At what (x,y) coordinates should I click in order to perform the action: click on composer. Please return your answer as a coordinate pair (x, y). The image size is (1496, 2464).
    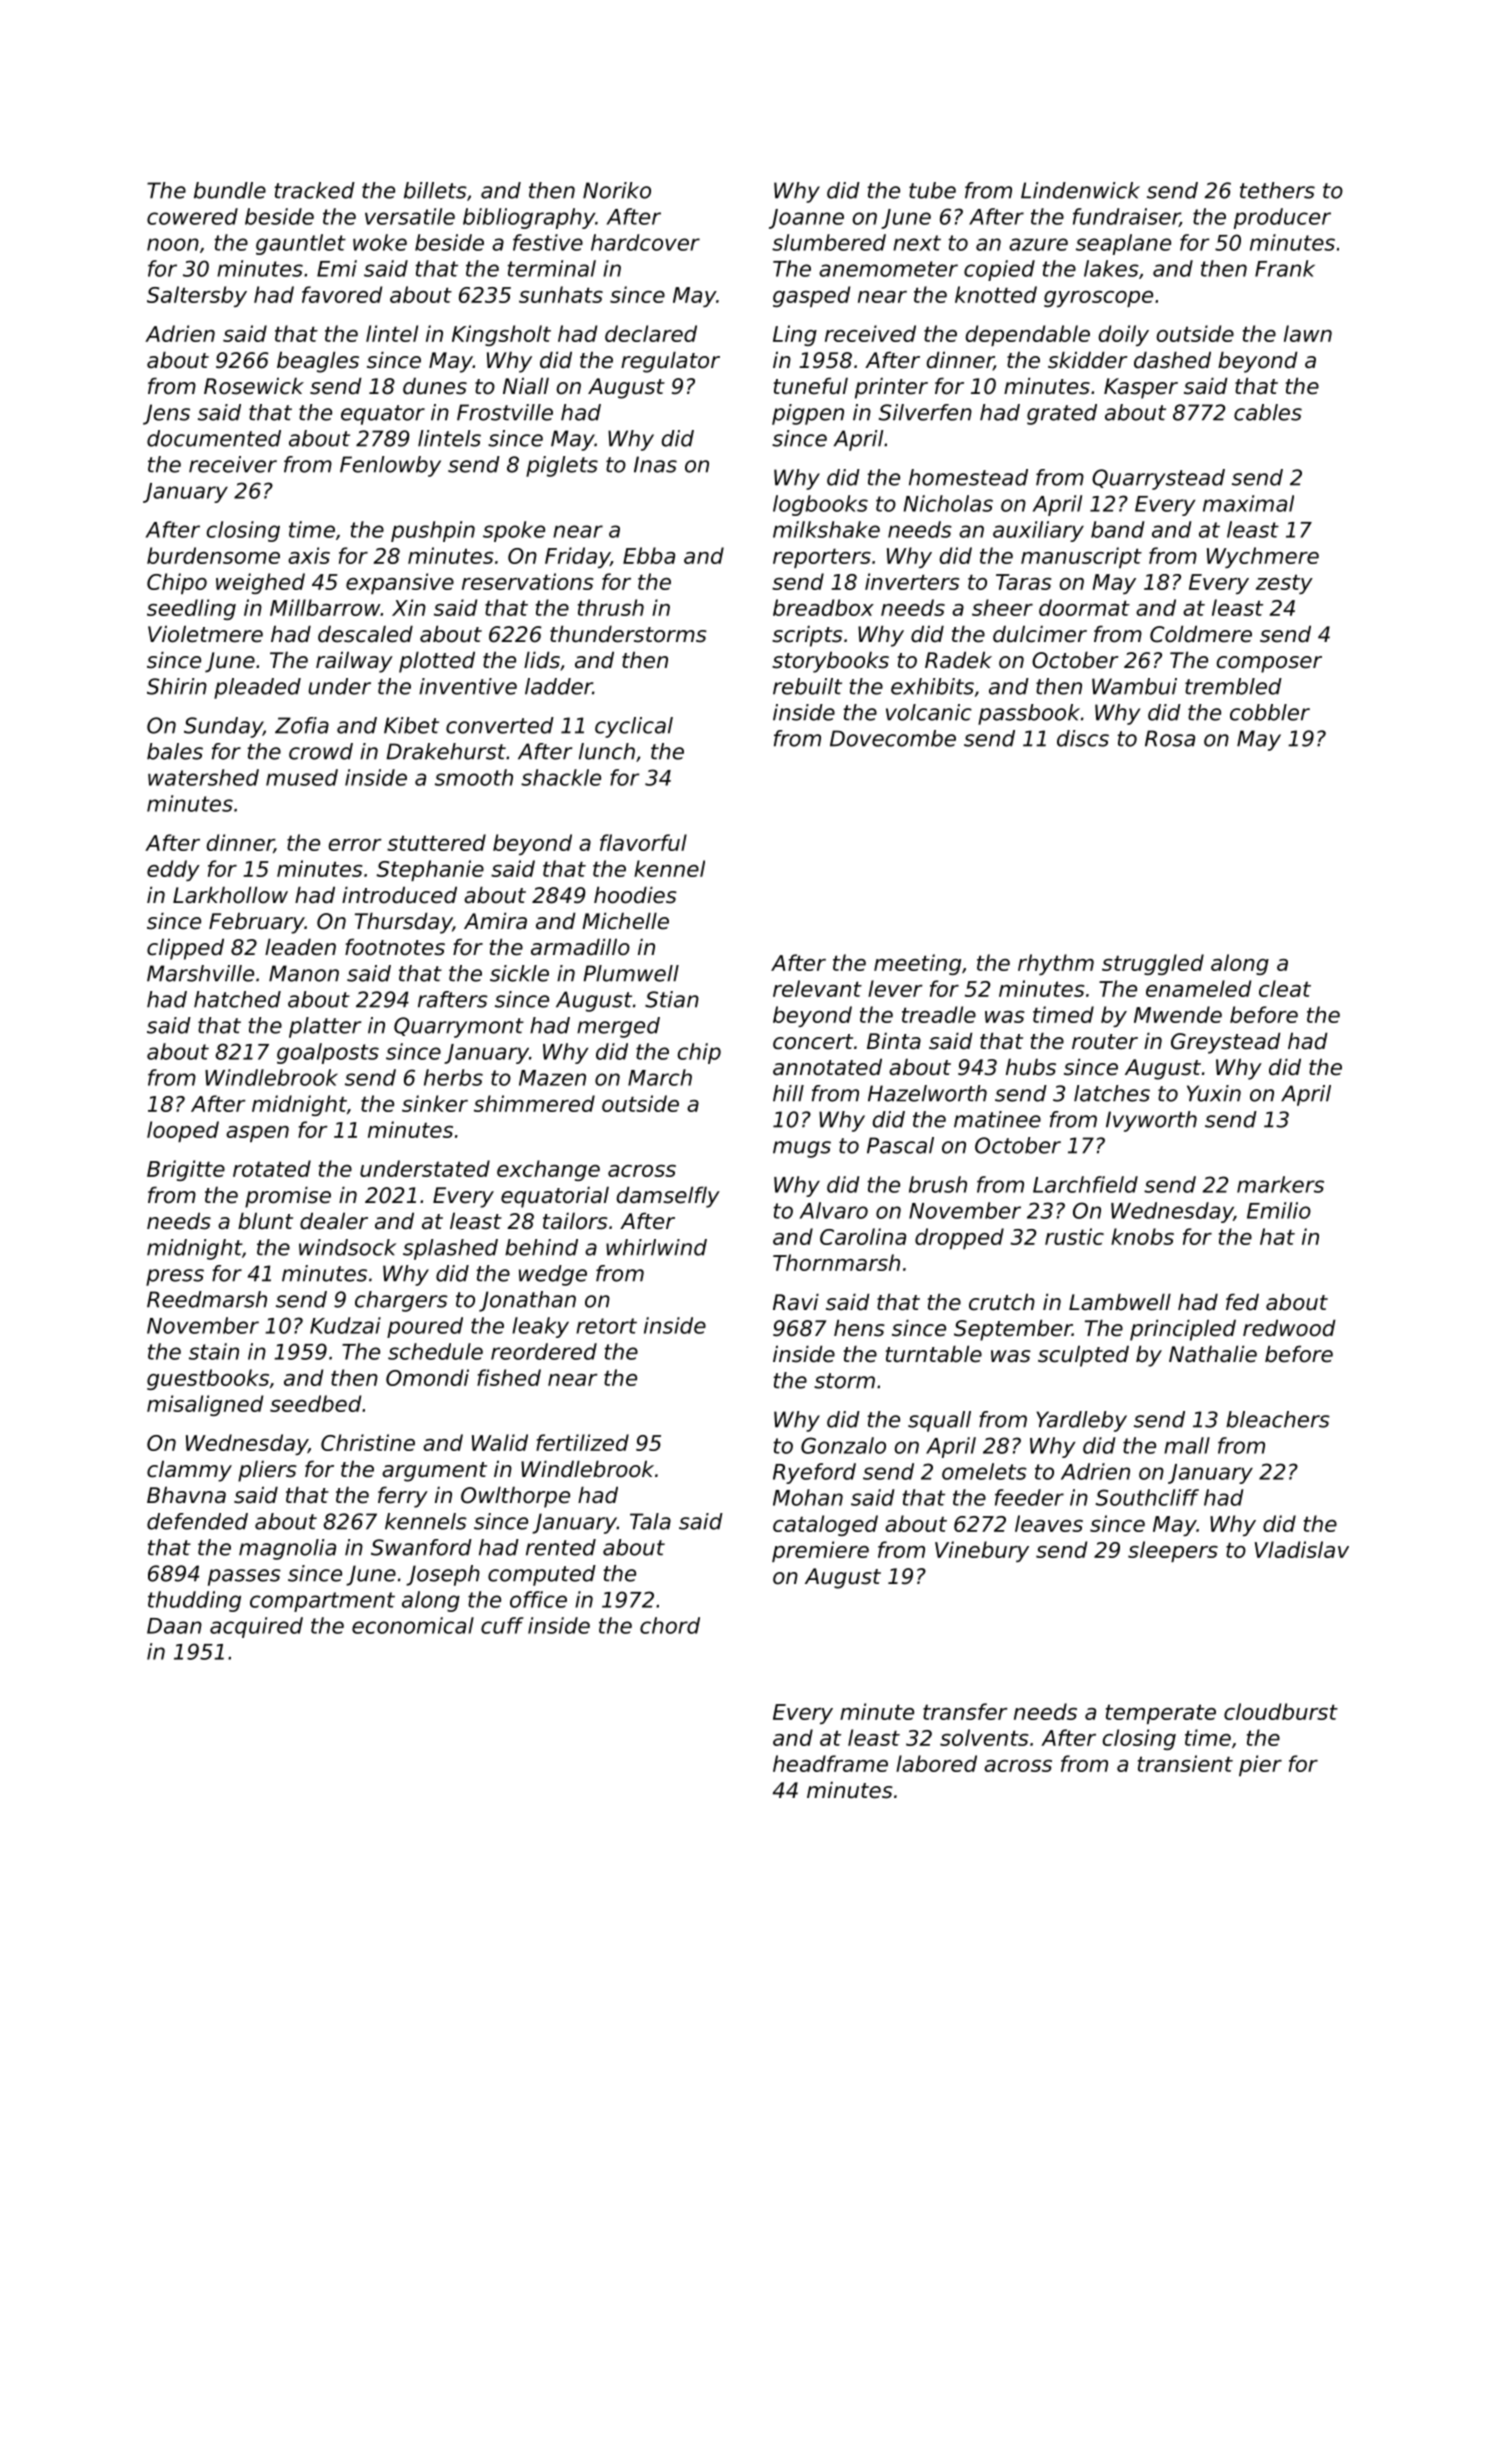
    Looking at the image, I should click on (1269, 664).
